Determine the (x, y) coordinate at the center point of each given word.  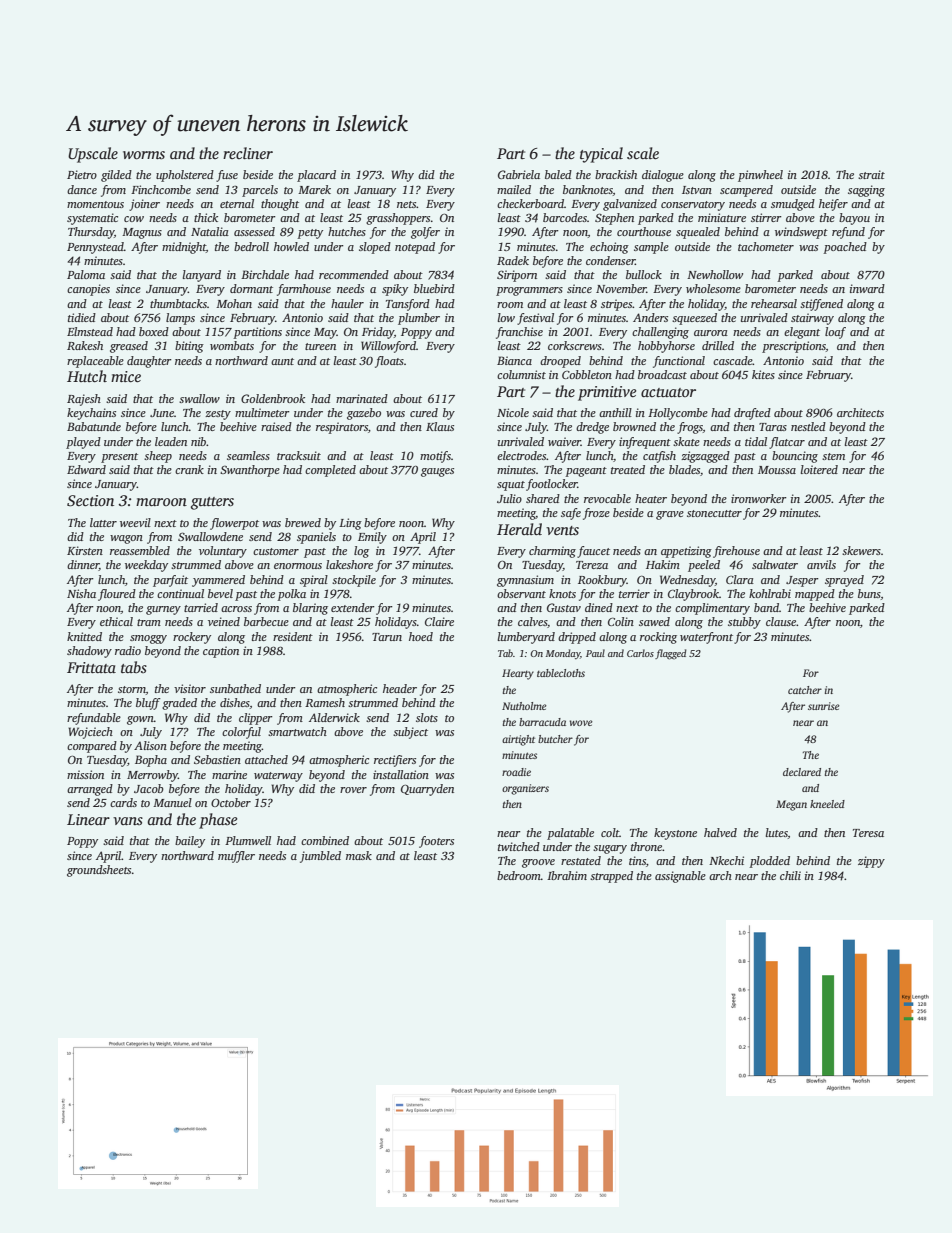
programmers (529, 291)
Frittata (91, 667)
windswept (801, 233)
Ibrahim (567, 875)
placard (316, 176)
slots (427, 717)
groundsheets (99, 871)
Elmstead (90, 331)
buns (869, 594)
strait (871, 174)
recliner (248, 153)
